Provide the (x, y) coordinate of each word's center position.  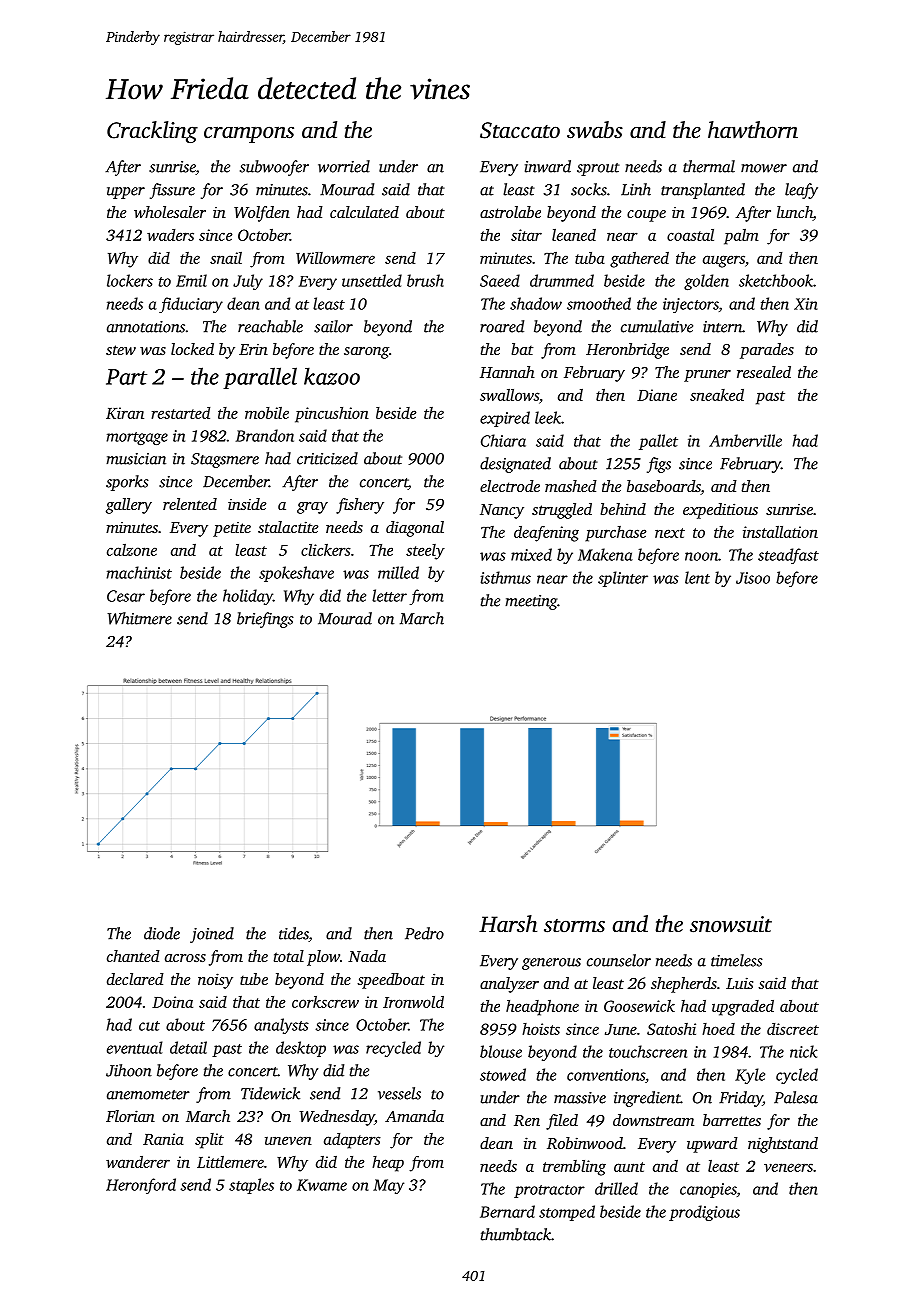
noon (701, 556)
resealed (764, 372)
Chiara (503, 440)
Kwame (322, 1185)
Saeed (500, 280)
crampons (249, 134)
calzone (132, 550)
